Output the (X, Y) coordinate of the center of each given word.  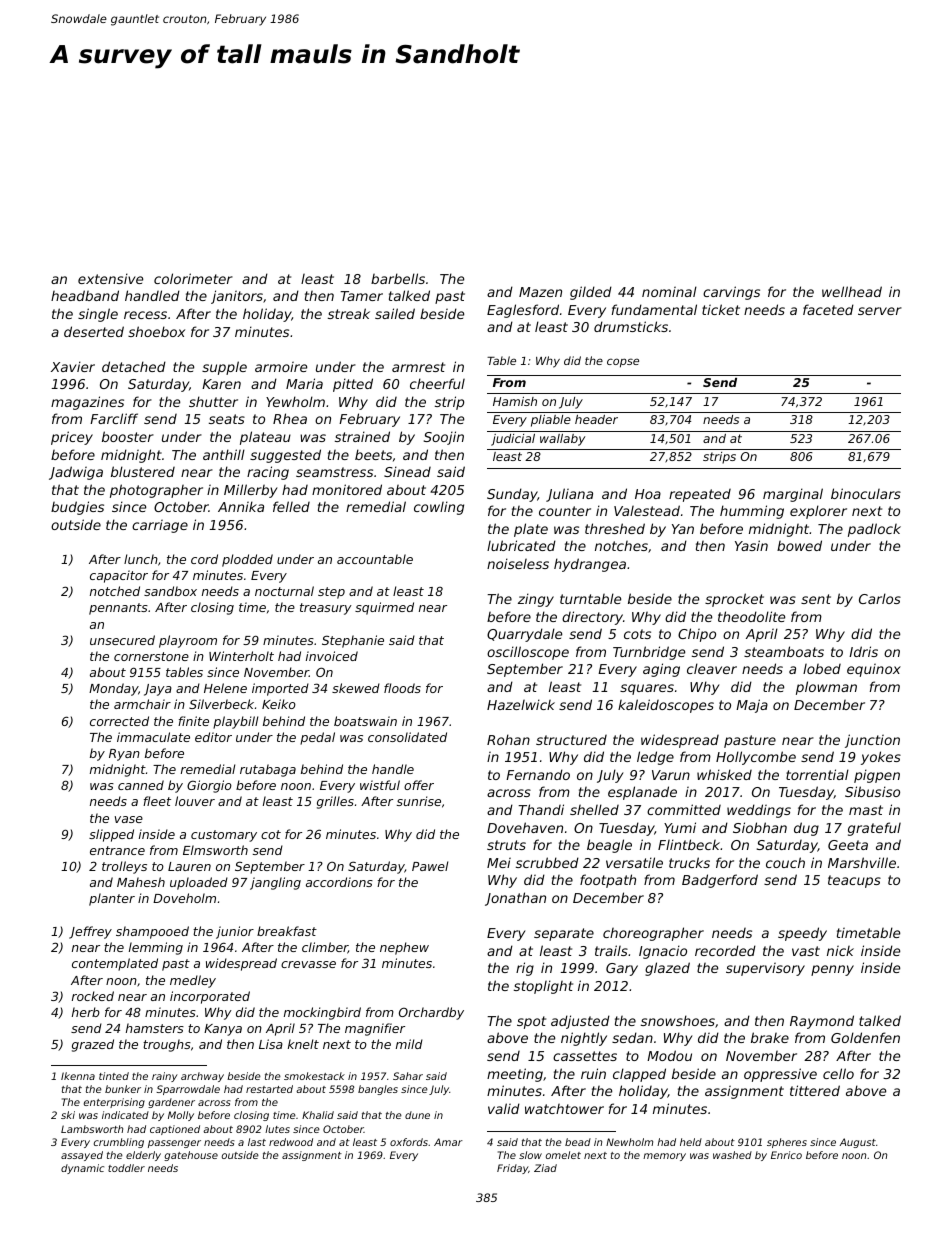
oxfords (409, 1142)
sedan (632, 1037)
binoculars (866, 493)
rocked (93, 996)
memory (664, 1157)
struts (506, 845)
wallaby (562, 440)
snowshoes (678, 1020)
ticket (721, 309)
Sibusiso (872, 791)
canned (141, 785)
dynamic (82, 1169)
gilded (591, 293)
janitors (237, 297)
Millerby (251, 491)
